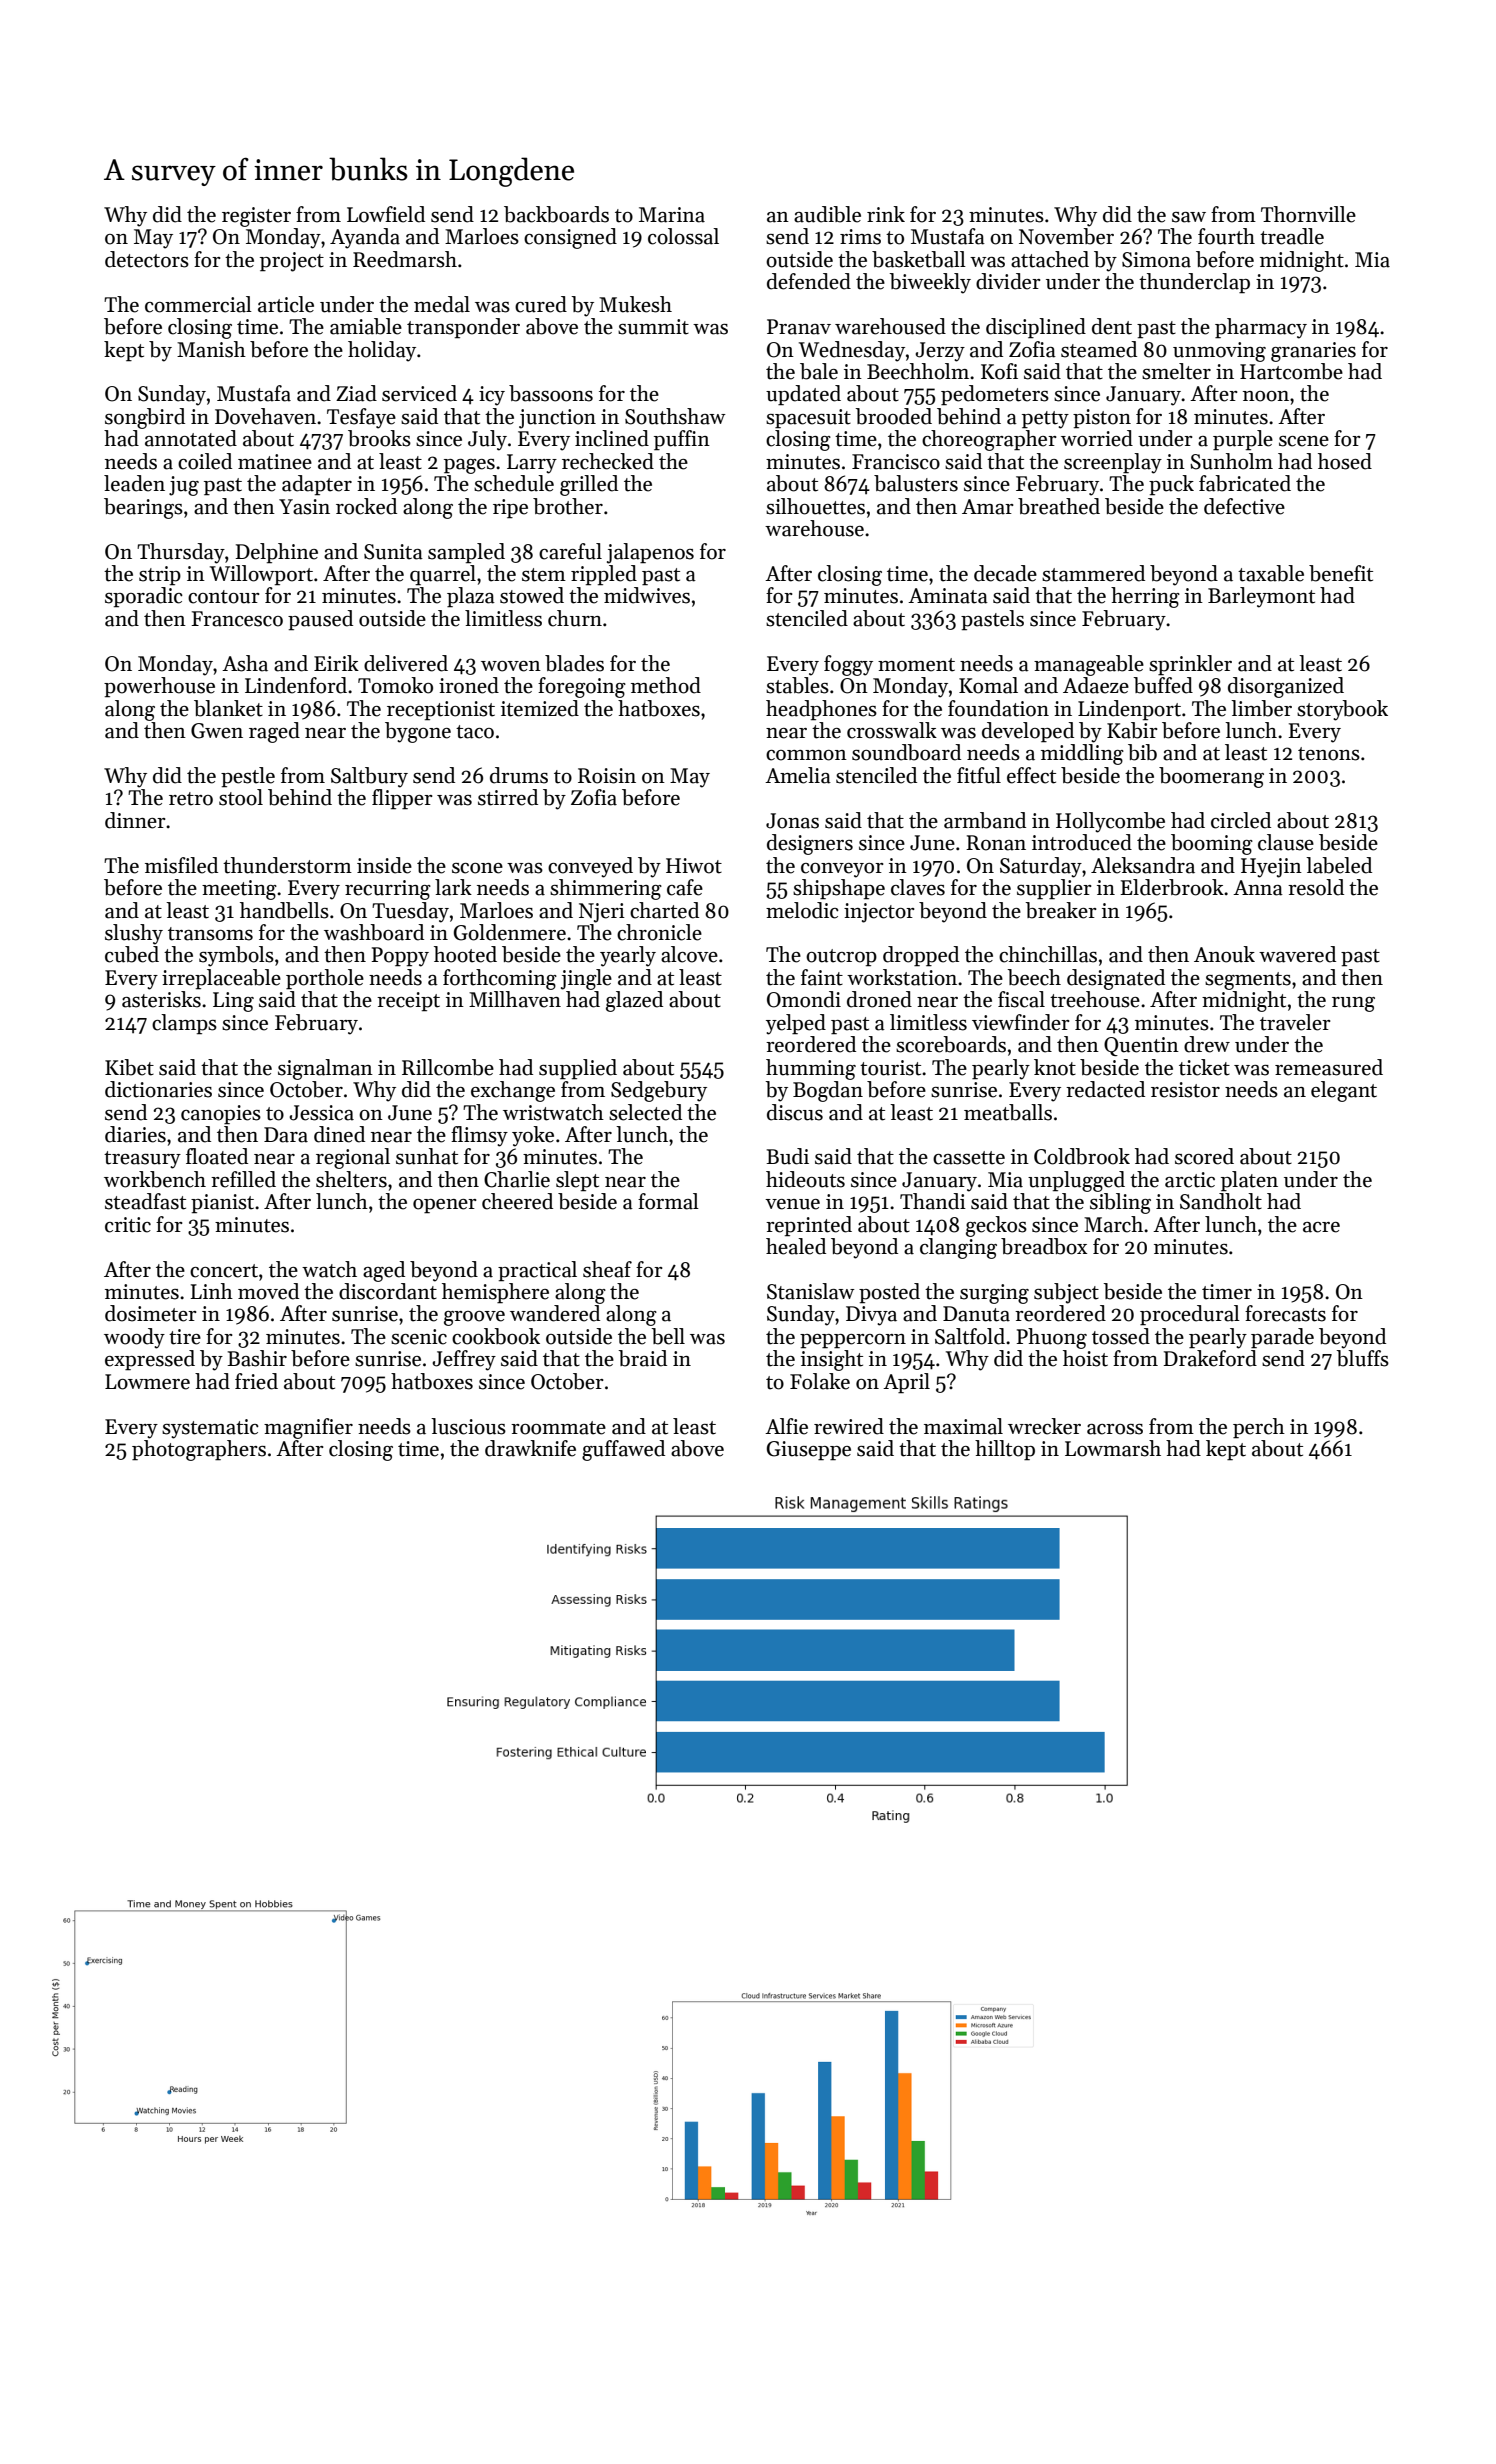 This page has width=1496, height=2464. Describe the element at coordinates (1089, 665) in the page. I see `manageable` at that location.
